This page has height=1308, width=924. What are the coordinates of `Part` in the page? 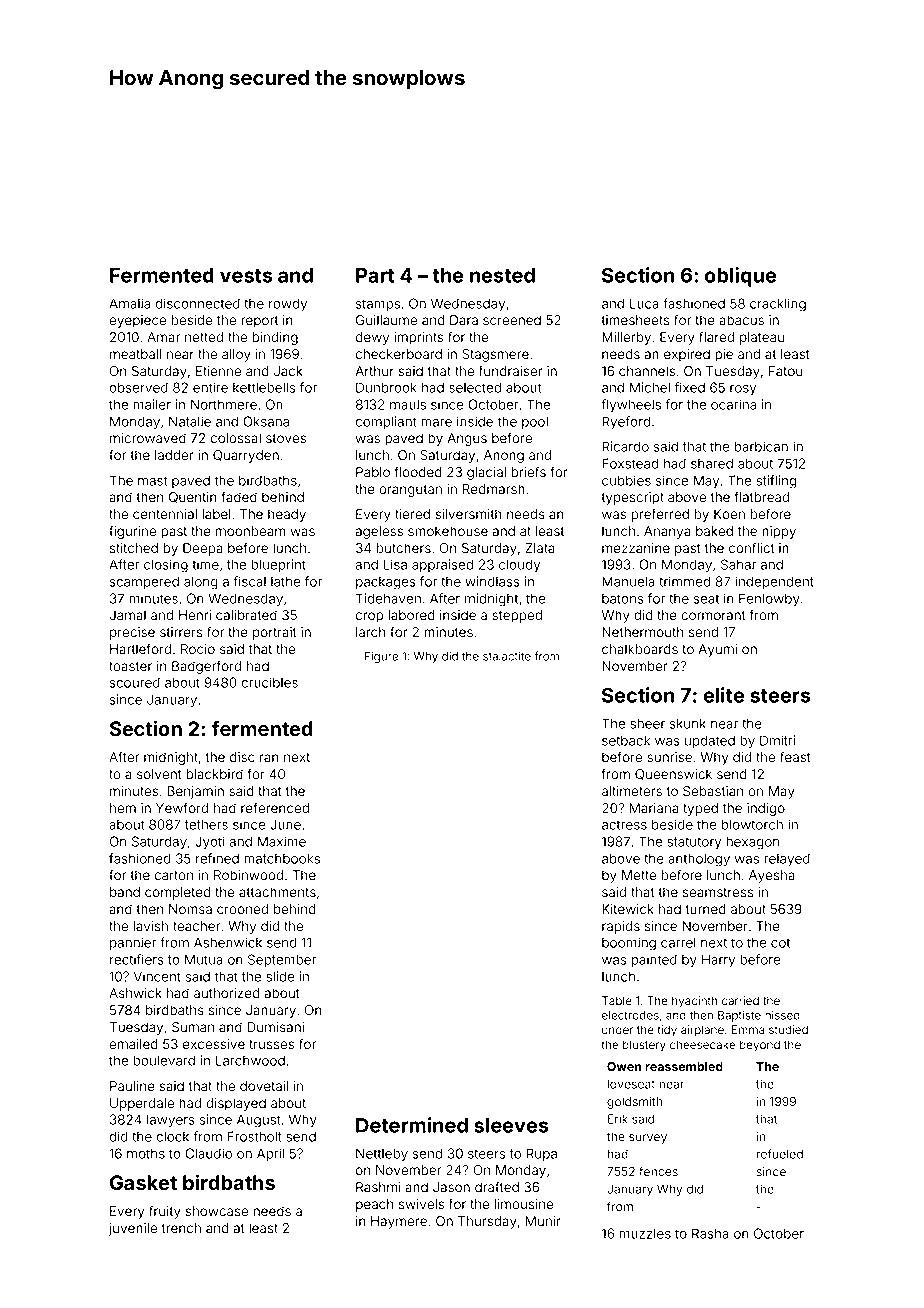 It's located at (375, 275).
